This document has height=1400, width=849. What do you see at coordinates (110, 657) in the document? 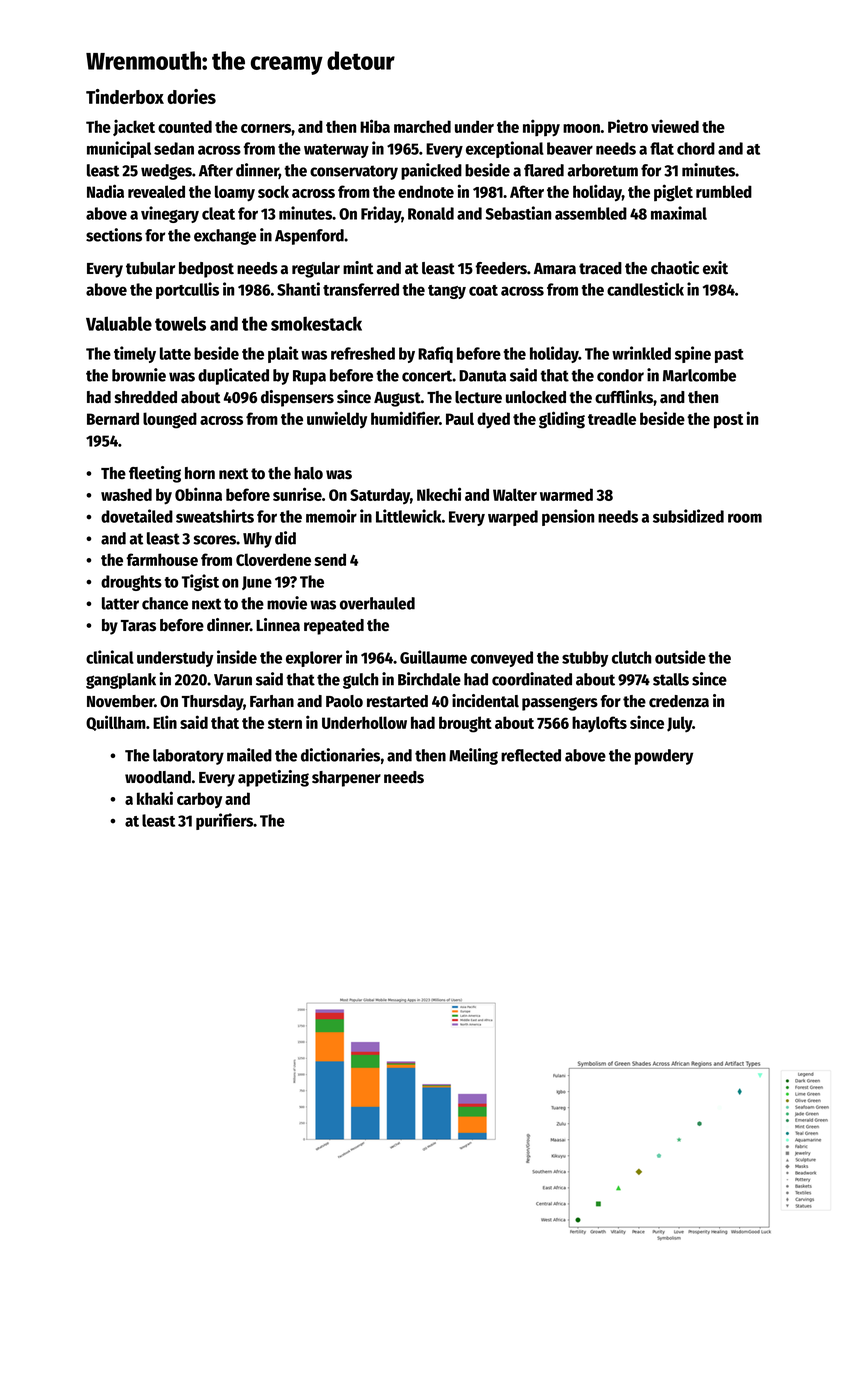
I see `clinical` at bounding box center [110, 657].
